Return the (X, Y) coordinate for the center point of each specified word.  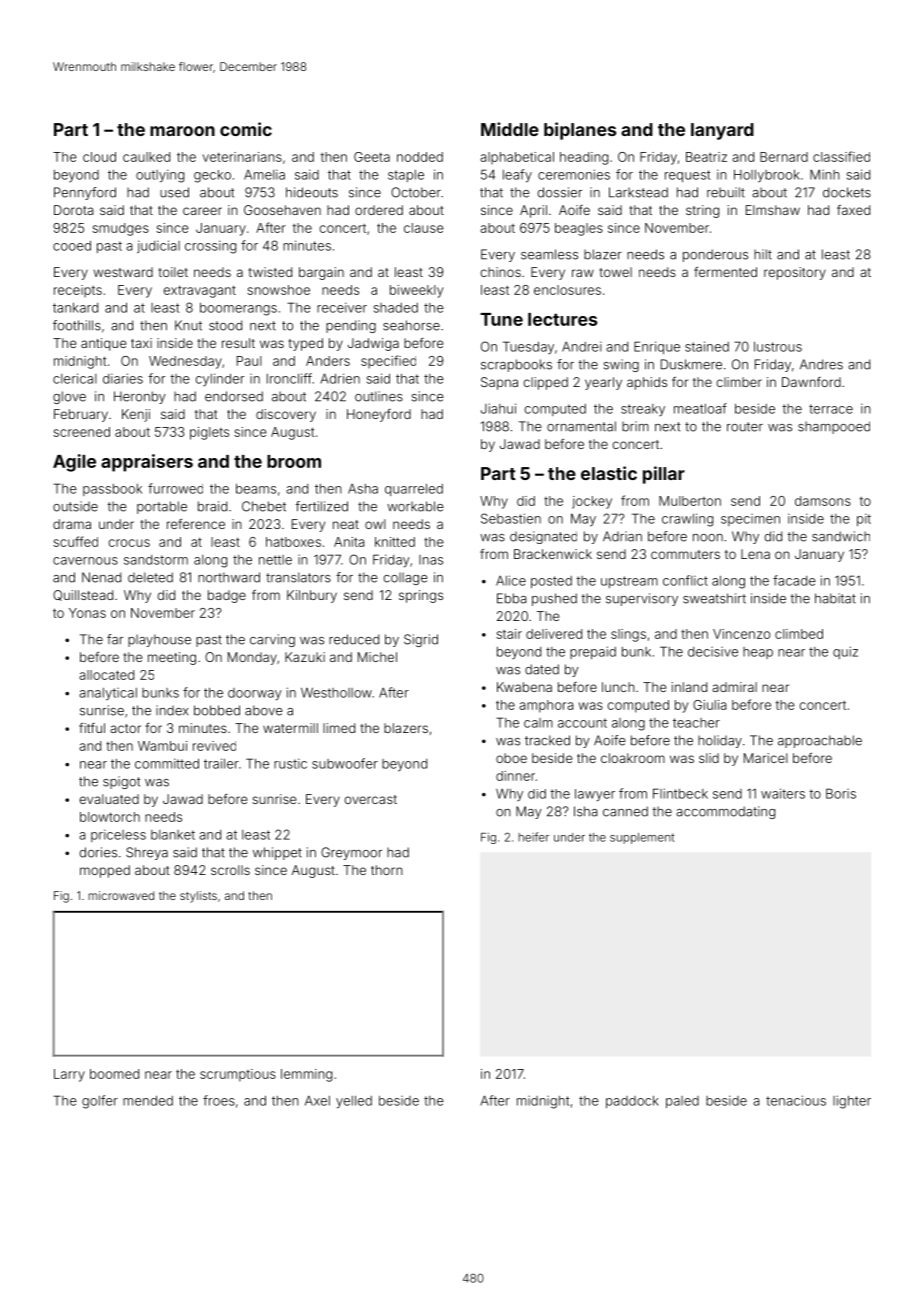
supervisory (642, 599)
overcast (370, 799)
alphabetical (517, 158)
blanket (173, 835)
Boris (841, 793)
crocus (129, 543)
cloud (99, 157)
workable (415, 506)
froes (219, 1100)
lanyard (722, 131)
